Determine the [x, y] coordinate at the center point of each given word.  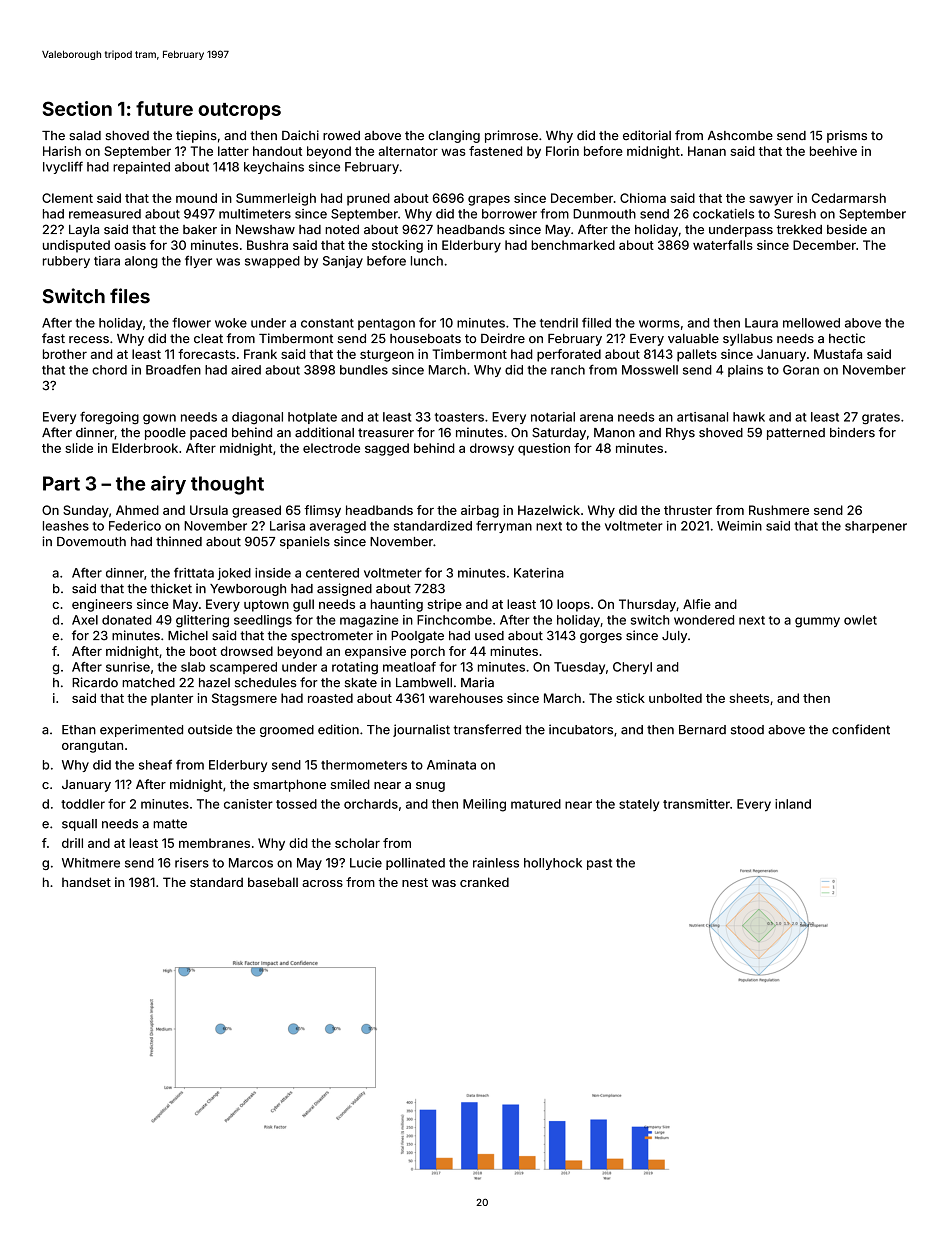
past [599, 864]
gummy [817, 622]
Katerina [539, 573]
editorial [647, 135]
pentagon [386, 325]
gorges [601, 638]
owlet [860, 620]
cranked [484, 882]
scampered [243, 668]
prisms [847, 136]
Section [77, 108]
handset [86, 882]
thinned [179, 541]
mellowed [811, 323]
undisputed [76, 246]
